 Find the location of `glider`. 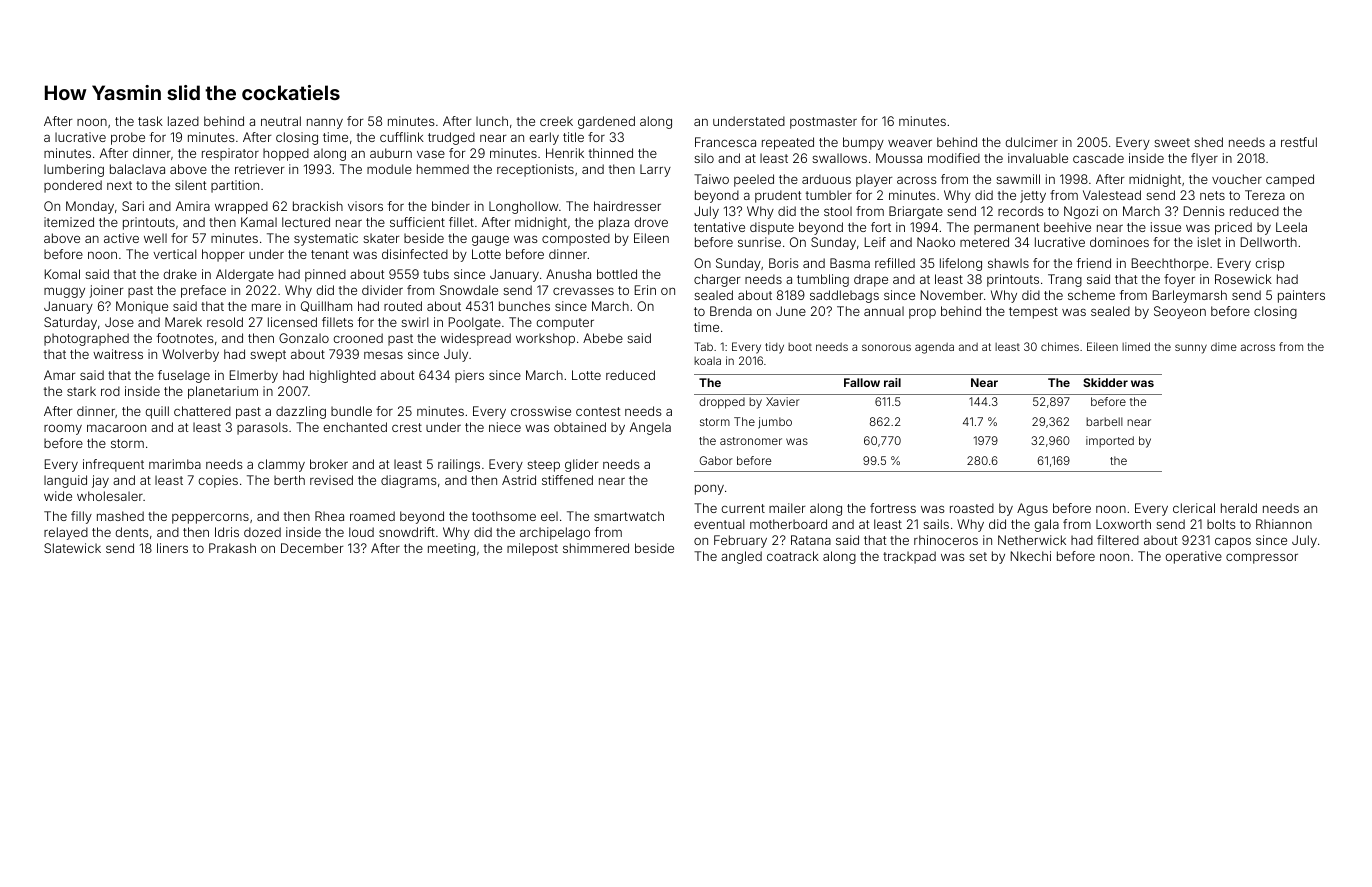

glider is located at coordinates (581, 465).
